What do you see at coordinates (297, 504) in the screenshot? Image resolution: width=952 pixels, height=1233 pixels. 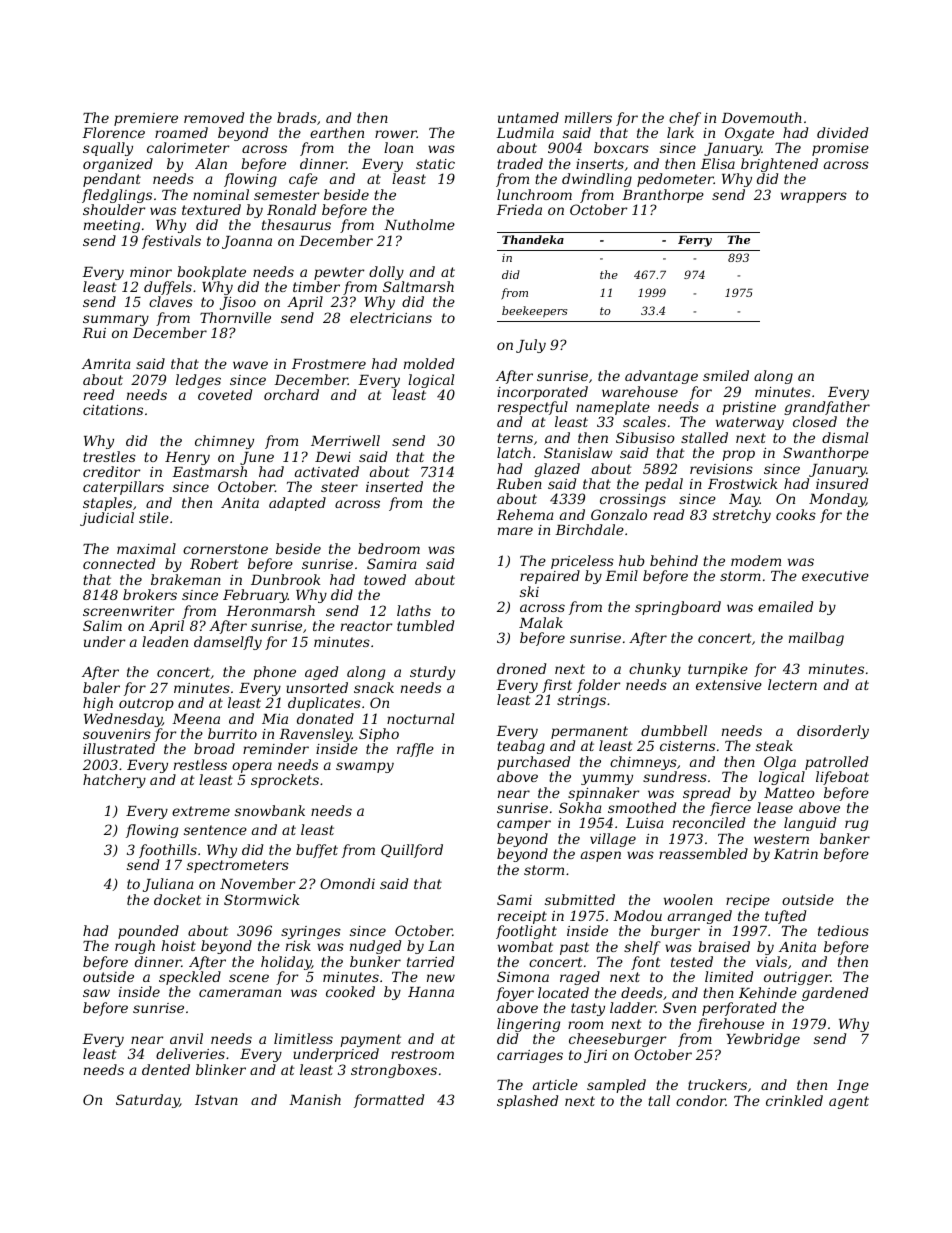 I see `adapted` at bounding box center [297, 504].
